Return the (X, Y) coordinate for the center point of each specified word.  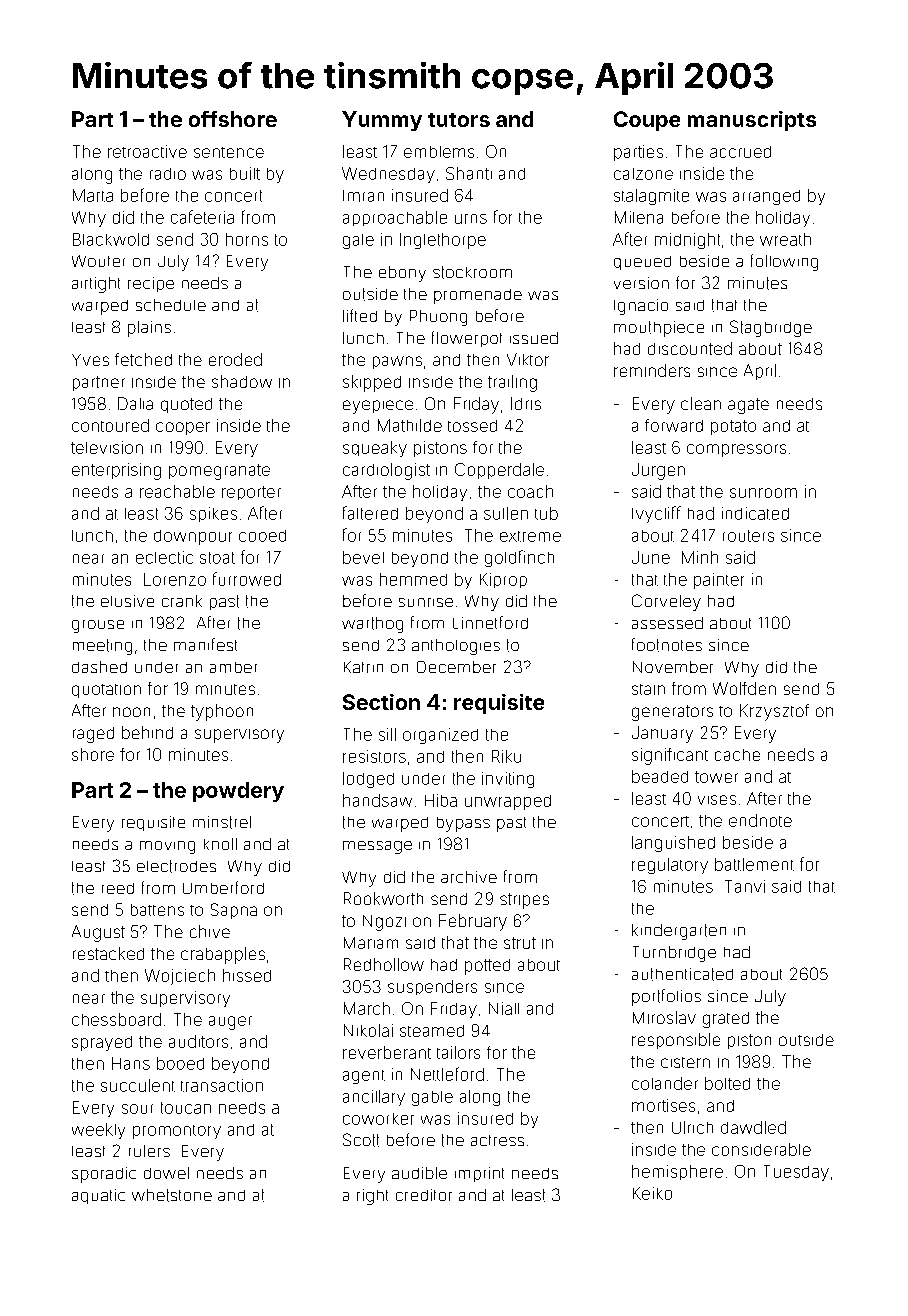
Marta (93, 195)
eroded (235, 359)
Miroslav (664, 1017)
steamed (432, 1031)
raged (93, 735)
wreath (785, 239)
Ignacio (641, 307)
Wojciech (180, 977)
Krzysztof (774, 712)
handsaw (377, 800)
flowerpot (467, 339)
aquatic (98, 1196)
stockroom (472, 272)
